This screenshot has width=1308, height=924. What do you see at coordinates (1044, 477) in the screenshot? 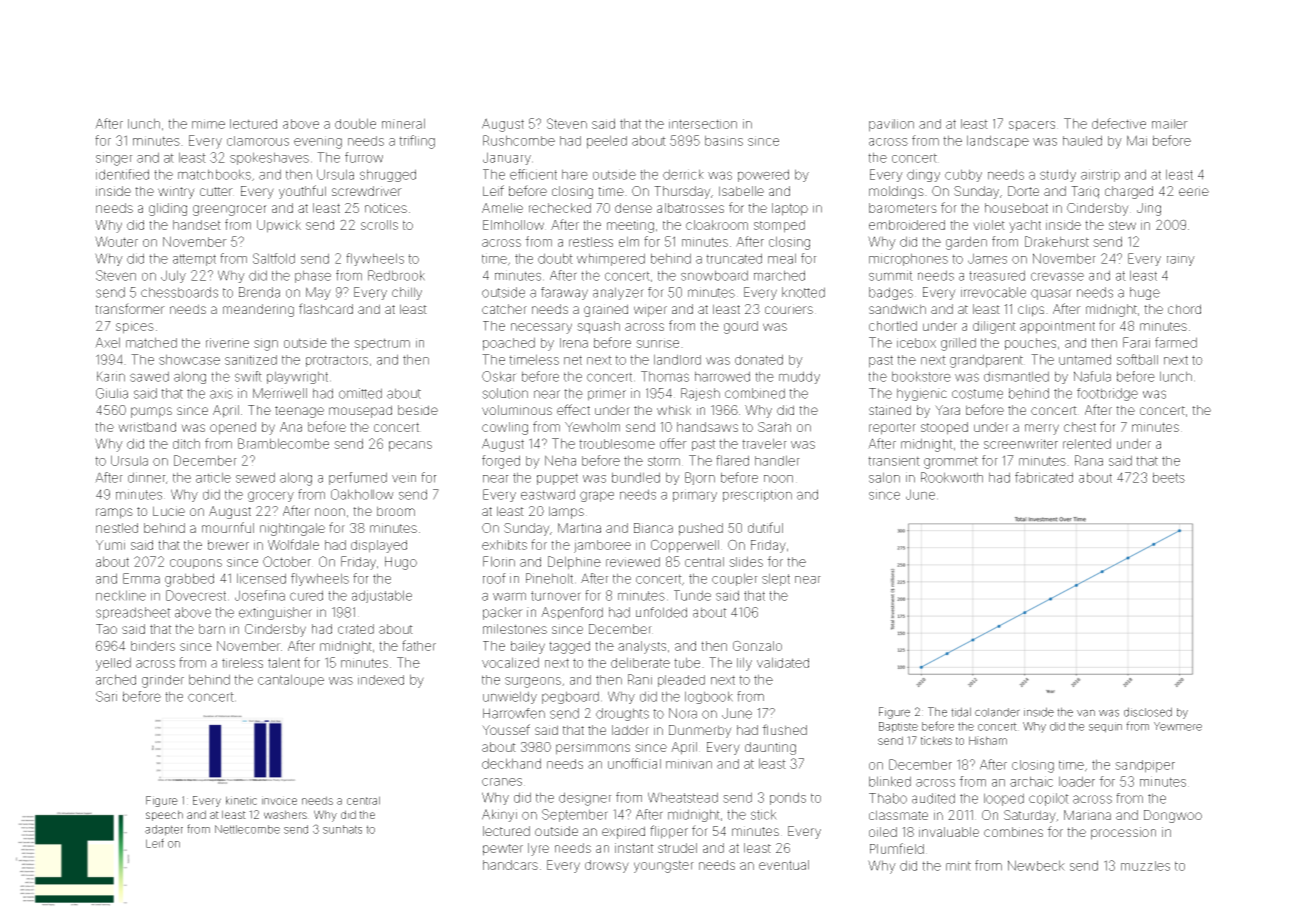
I see `fabricated` at bounding box center [1044, 477].
